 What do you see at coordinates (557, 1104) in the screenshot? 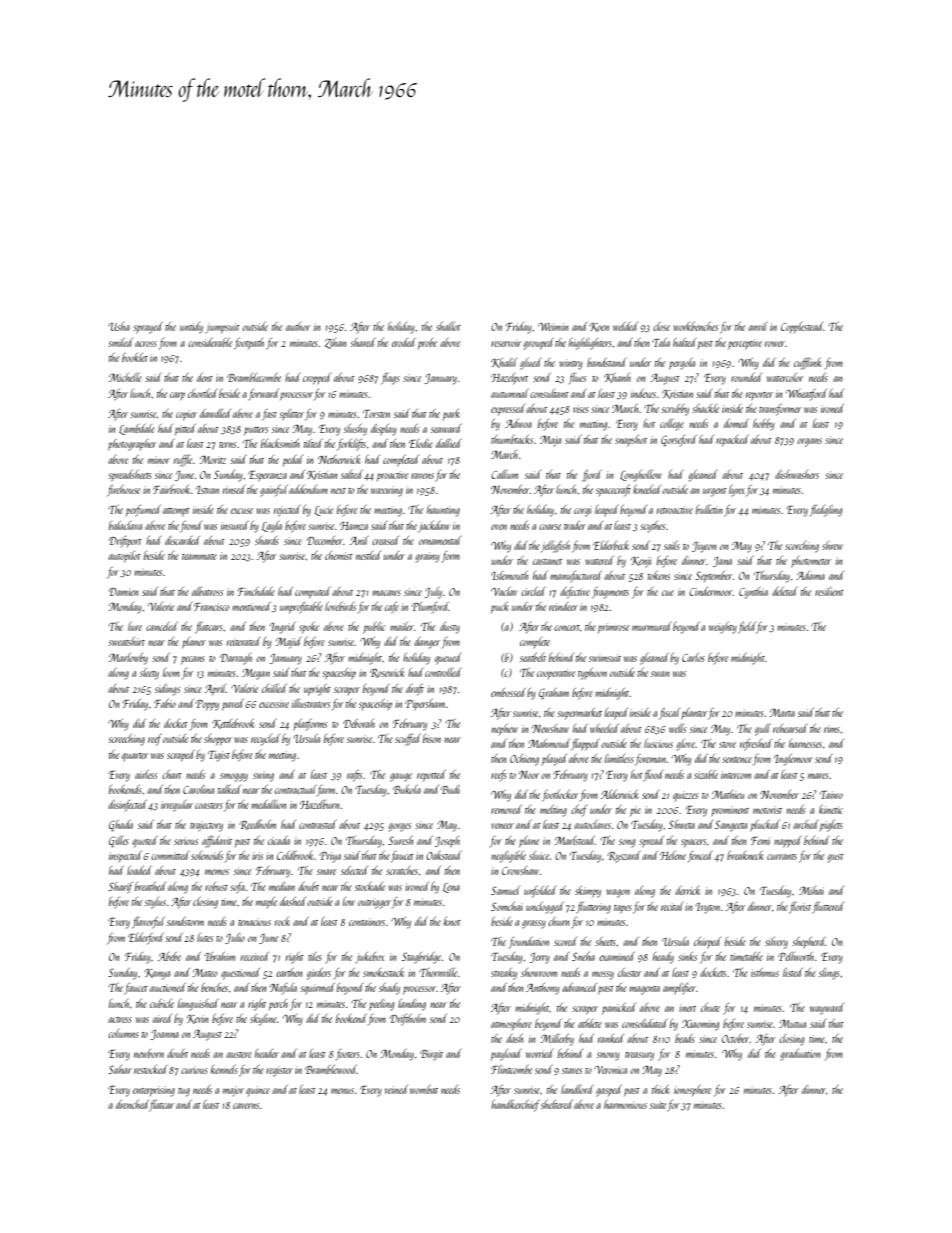
I see `sheltered` at bounding box center [557, 1104].
